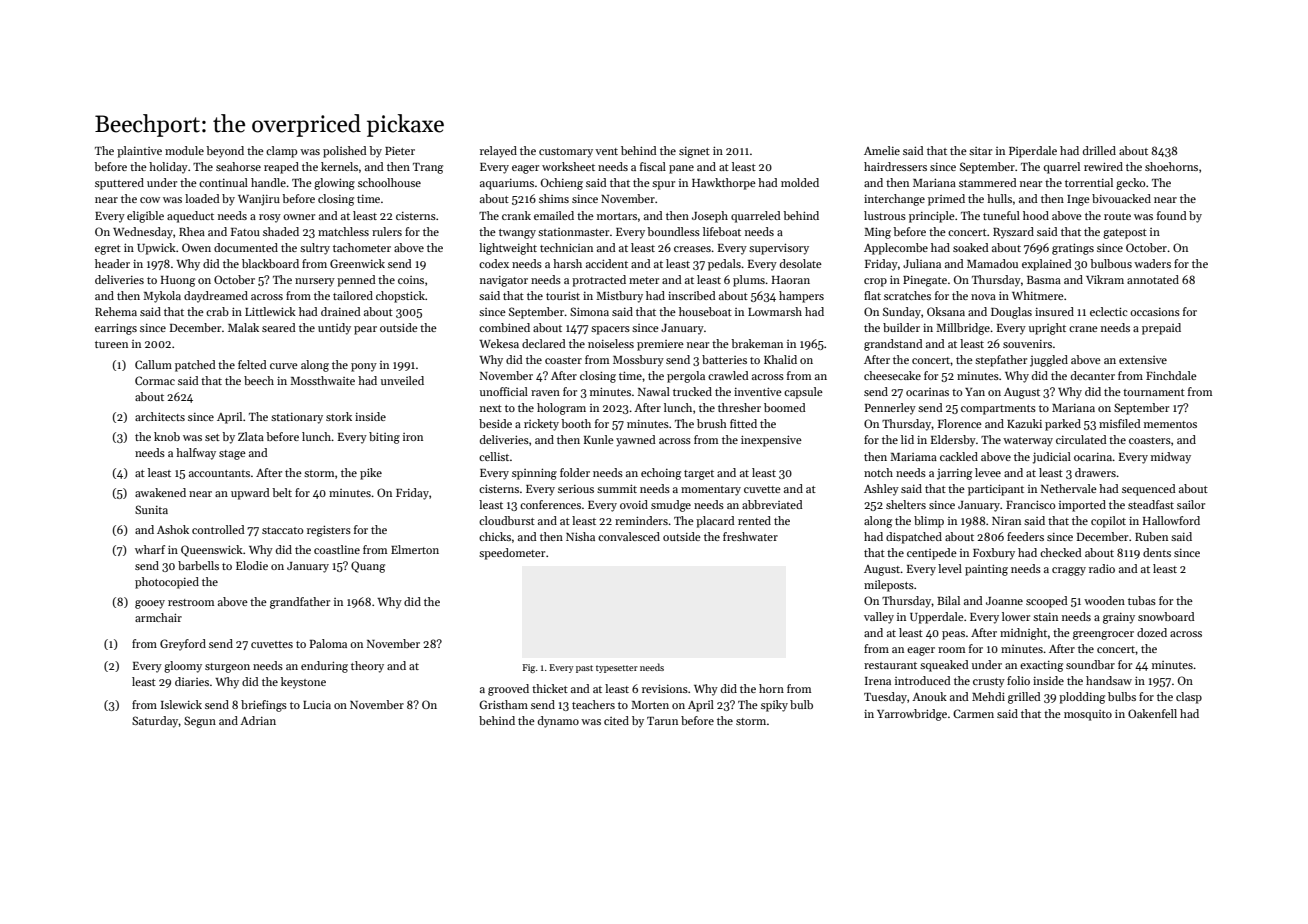 This image has height=924, width=1308. I want to click on Adrian, so click(258, 720).
